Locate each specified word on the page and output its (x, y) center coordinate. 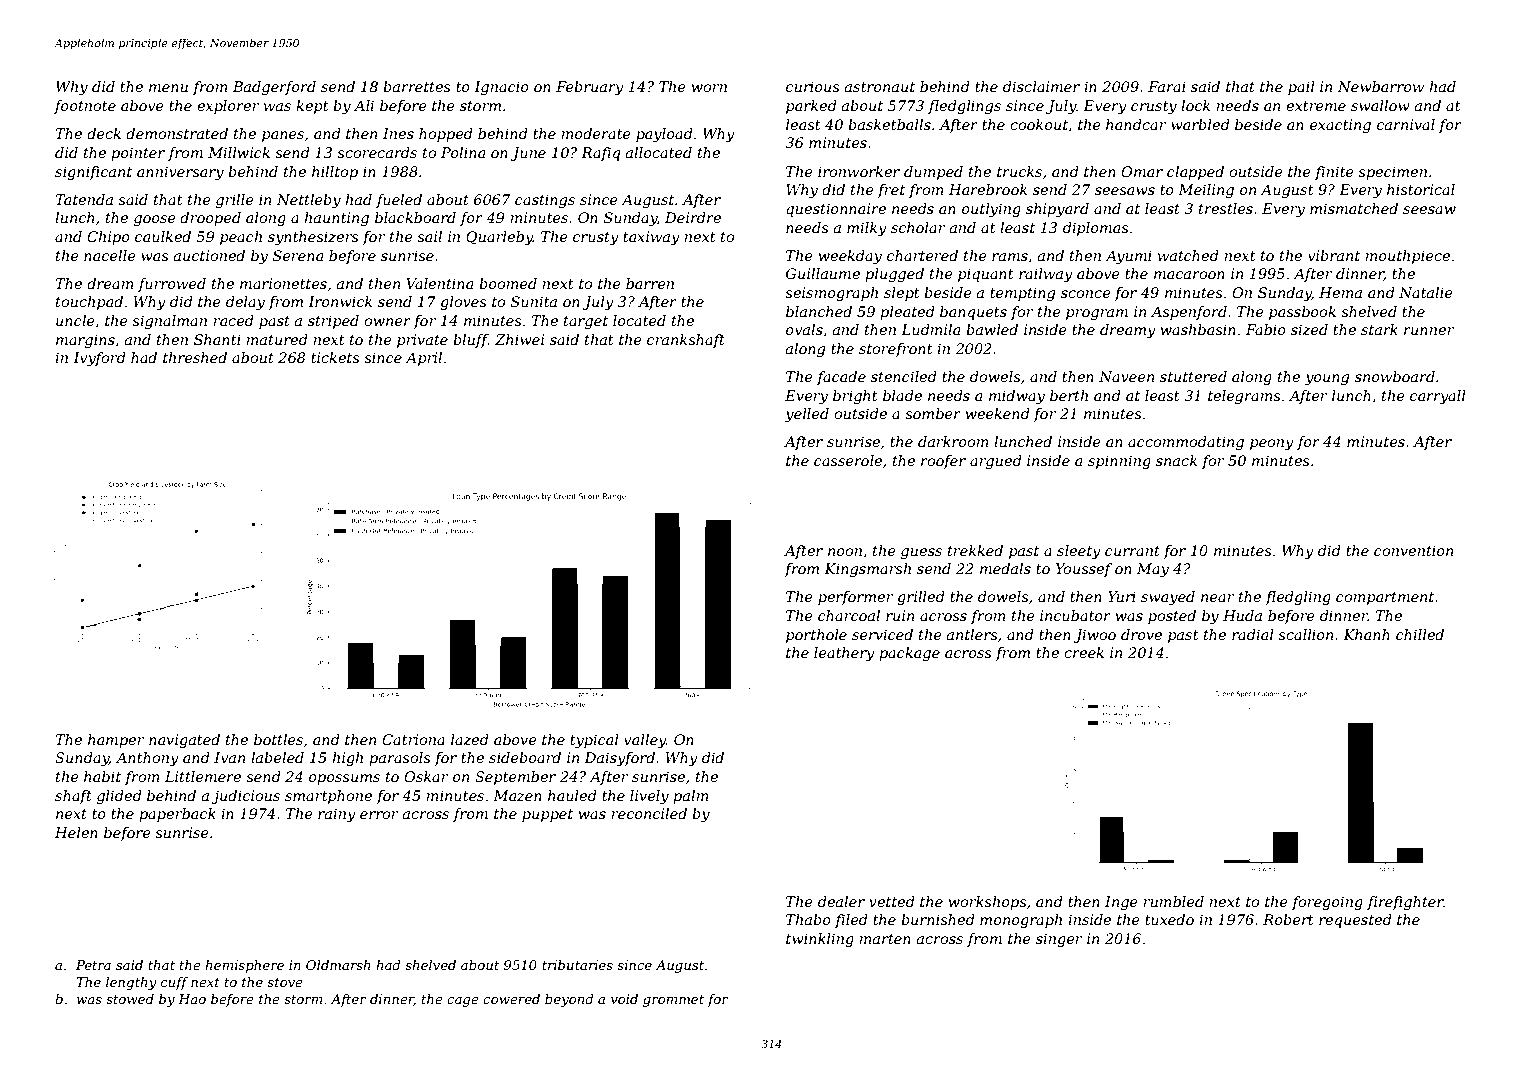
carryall (1438, 397)
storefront (896, 350)
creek (1084, 652)
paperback (177, 815)
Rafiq (600, 154)
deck (104, 133)
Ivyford (99, 359)
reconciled (649, 813)
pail (1301, 88)
